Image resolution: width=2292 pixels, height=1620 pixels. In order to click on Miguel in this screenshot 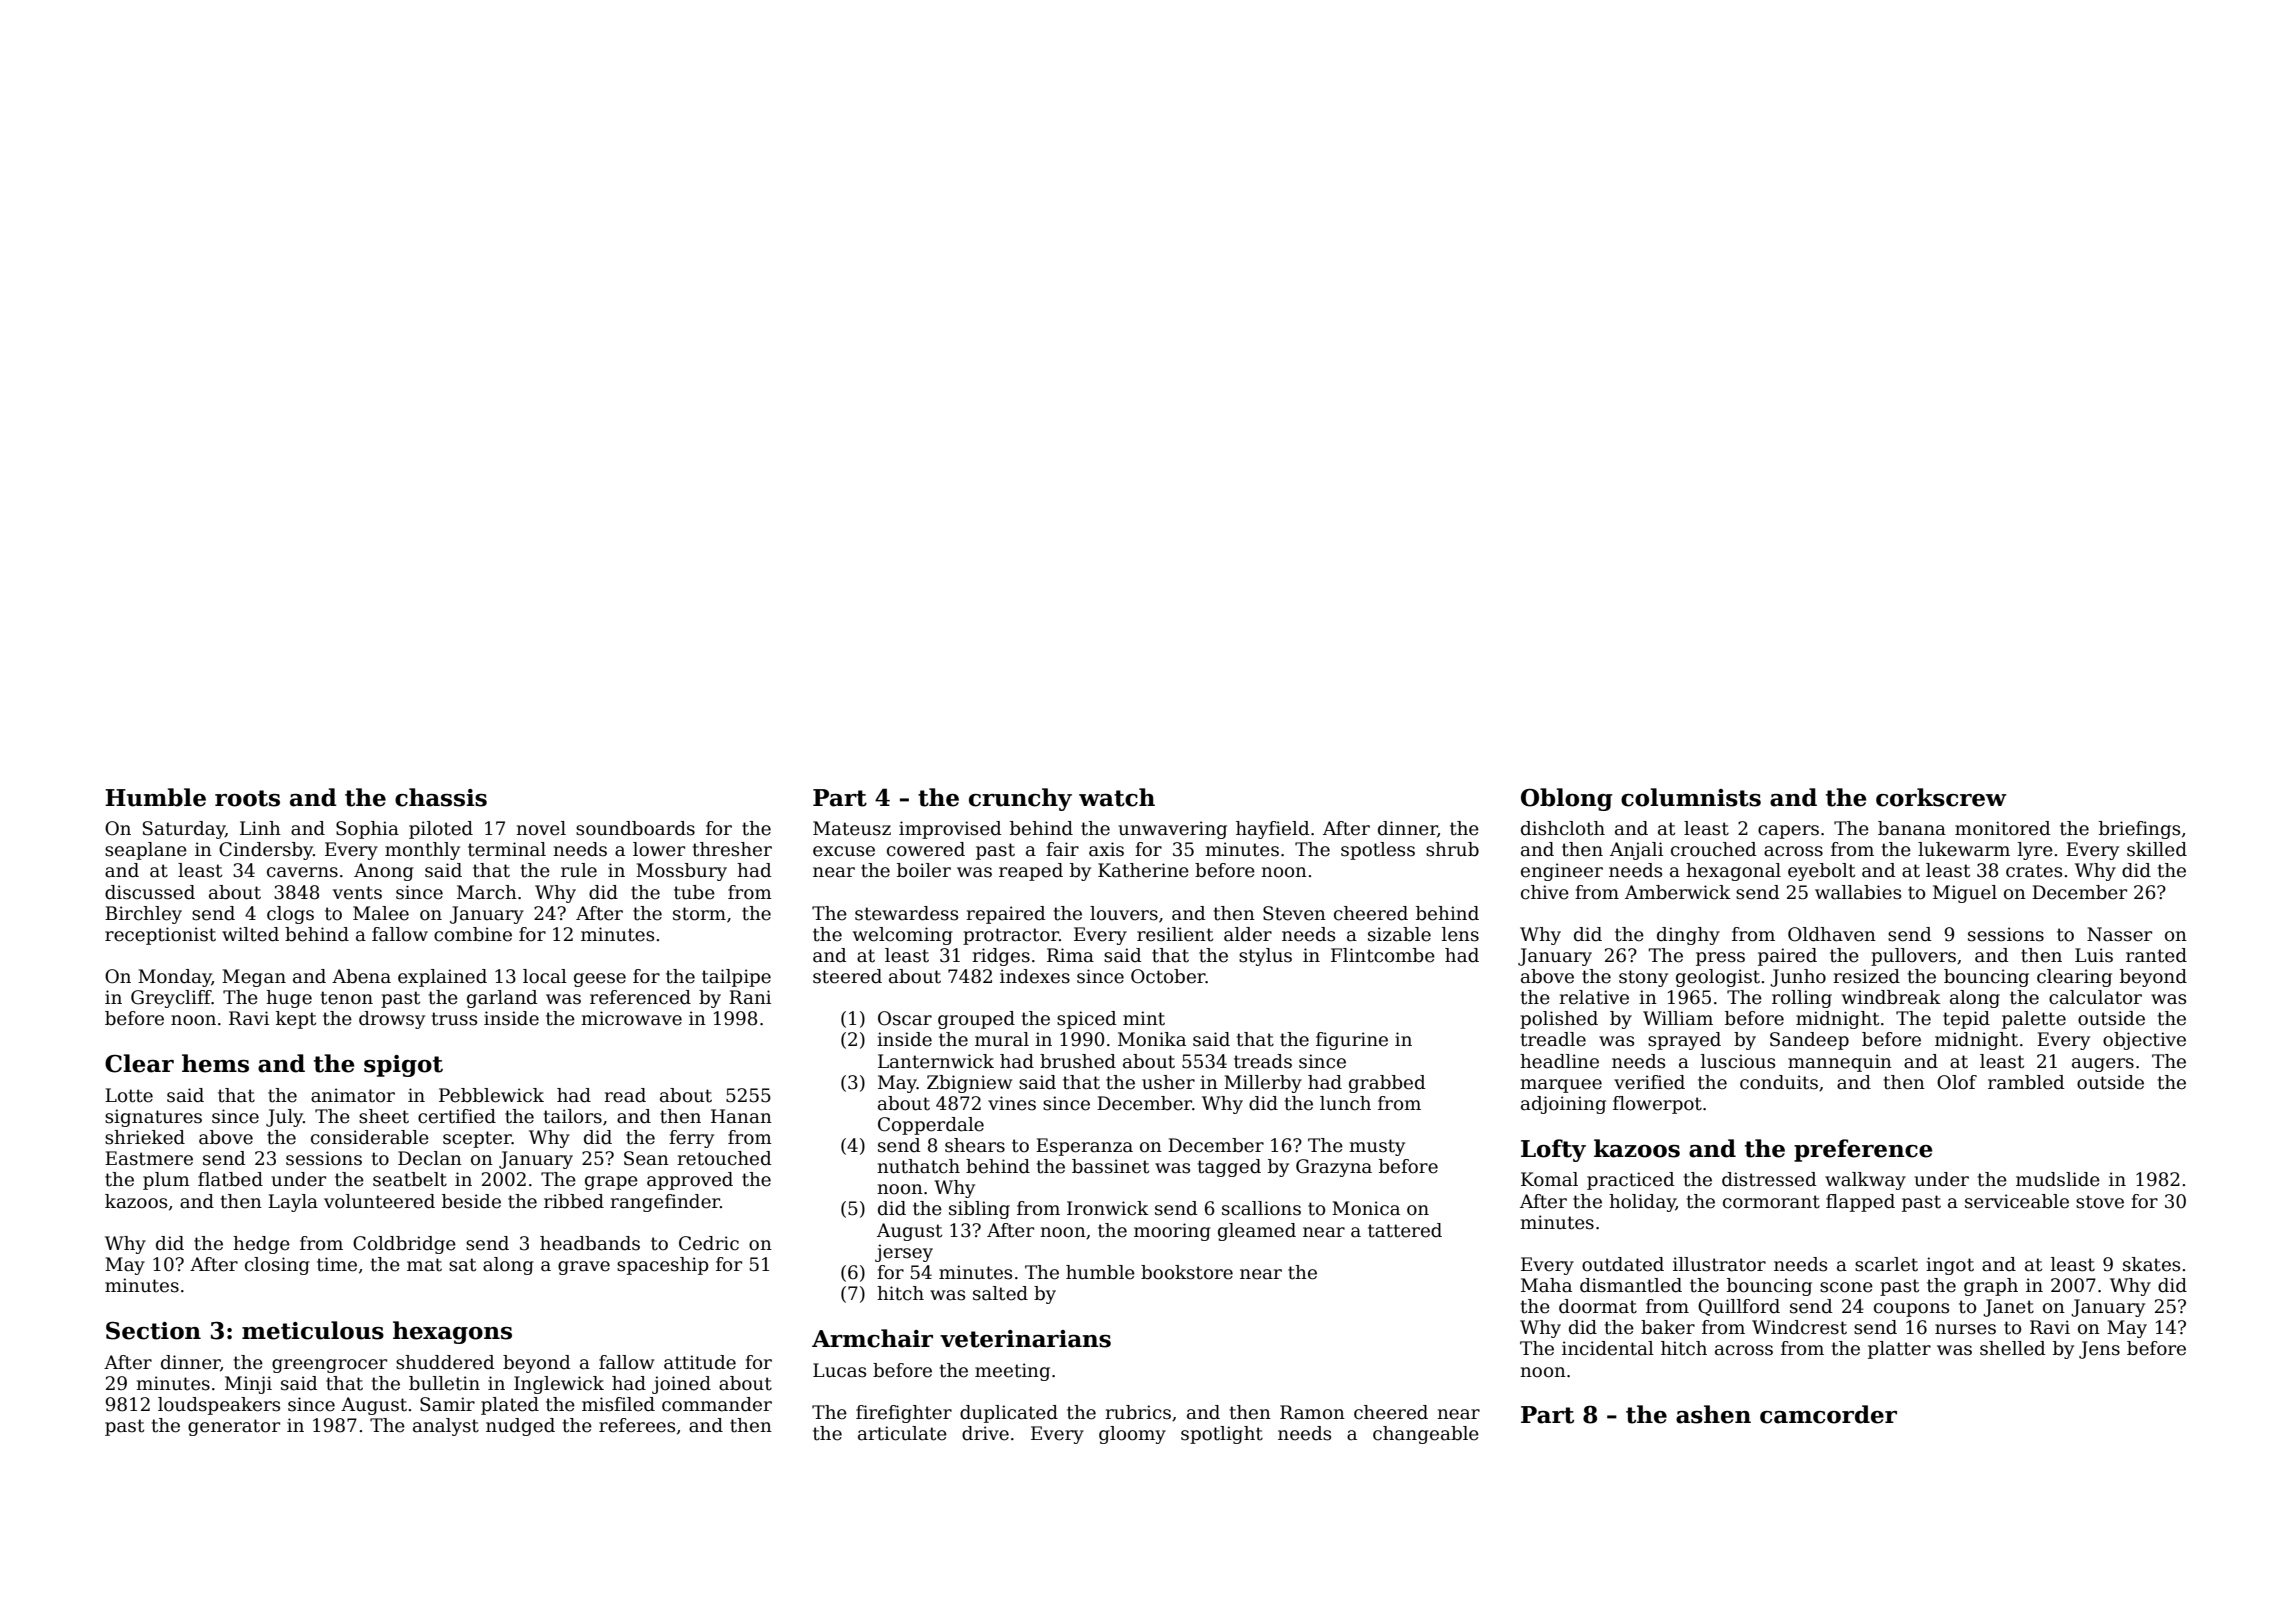, I will do `click(1965, 894)`.
